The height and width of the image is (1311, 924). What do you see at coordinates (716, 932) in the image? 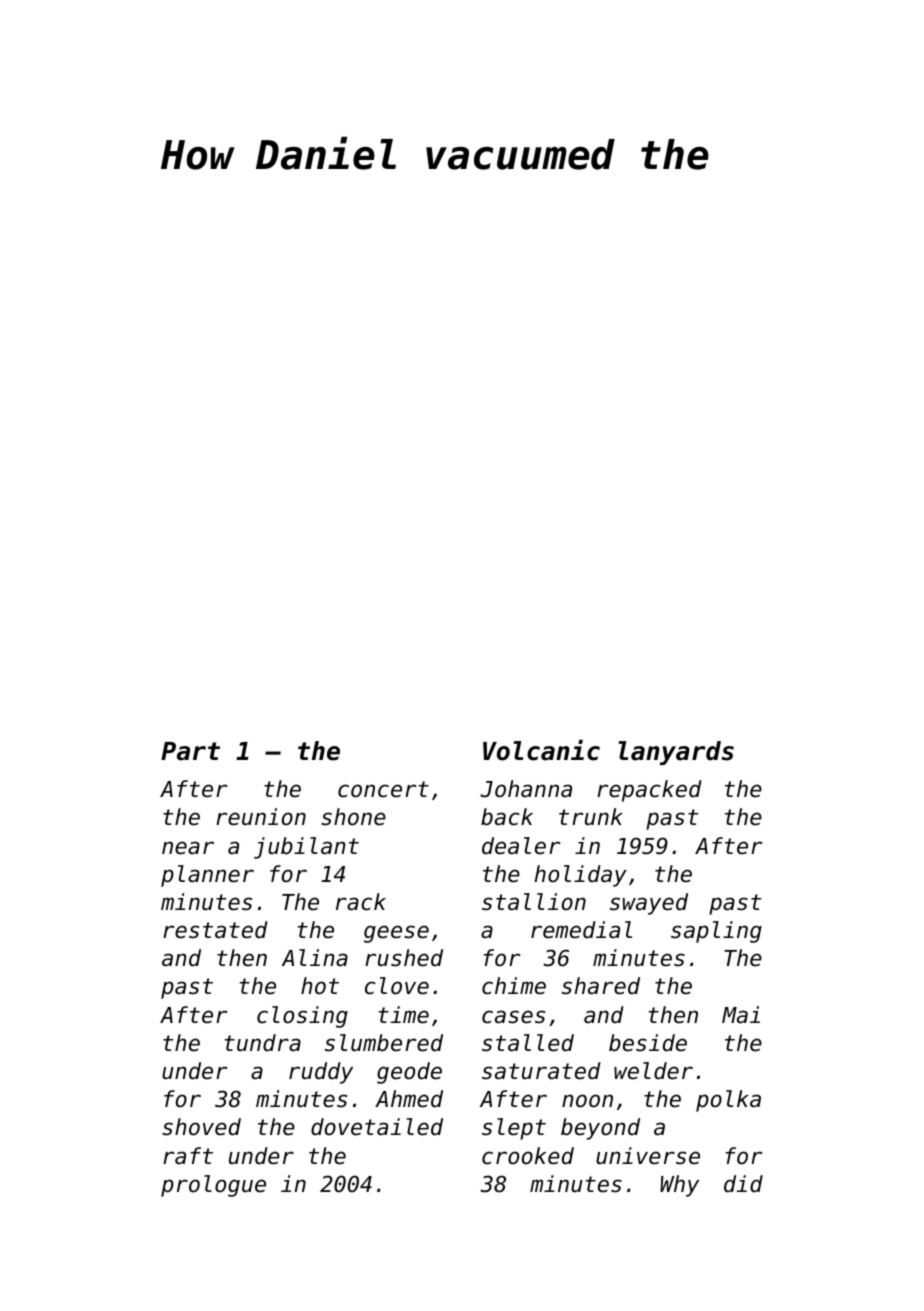
I see `sapling` at bounding box center [716, 932].
